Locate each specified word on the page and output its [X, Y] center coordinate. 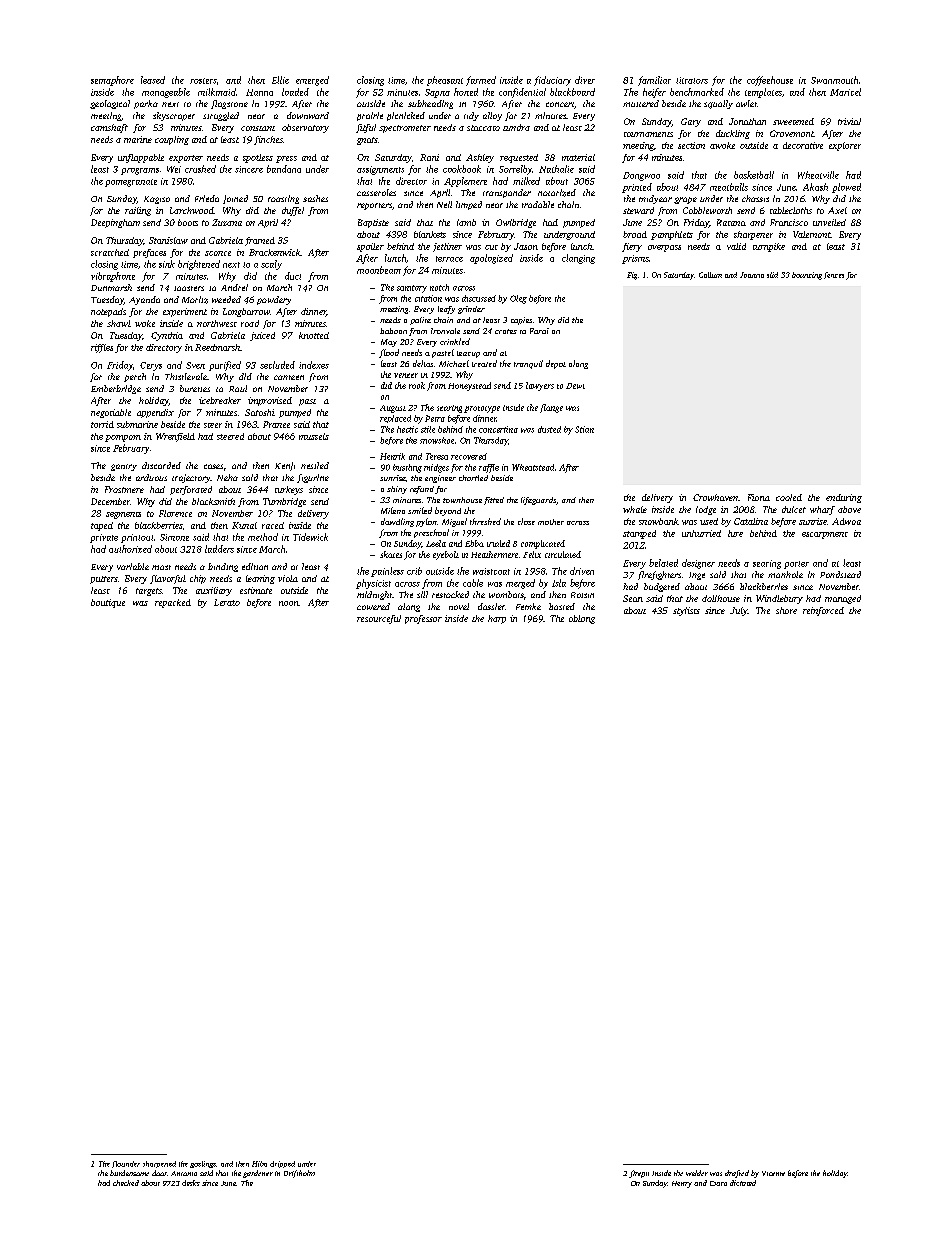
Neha [227, 477]
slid [772, 275]
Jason [526, 246]
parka [146, 104]
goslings [203, 1164]
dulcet [794, 509]
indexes [314, 365]
